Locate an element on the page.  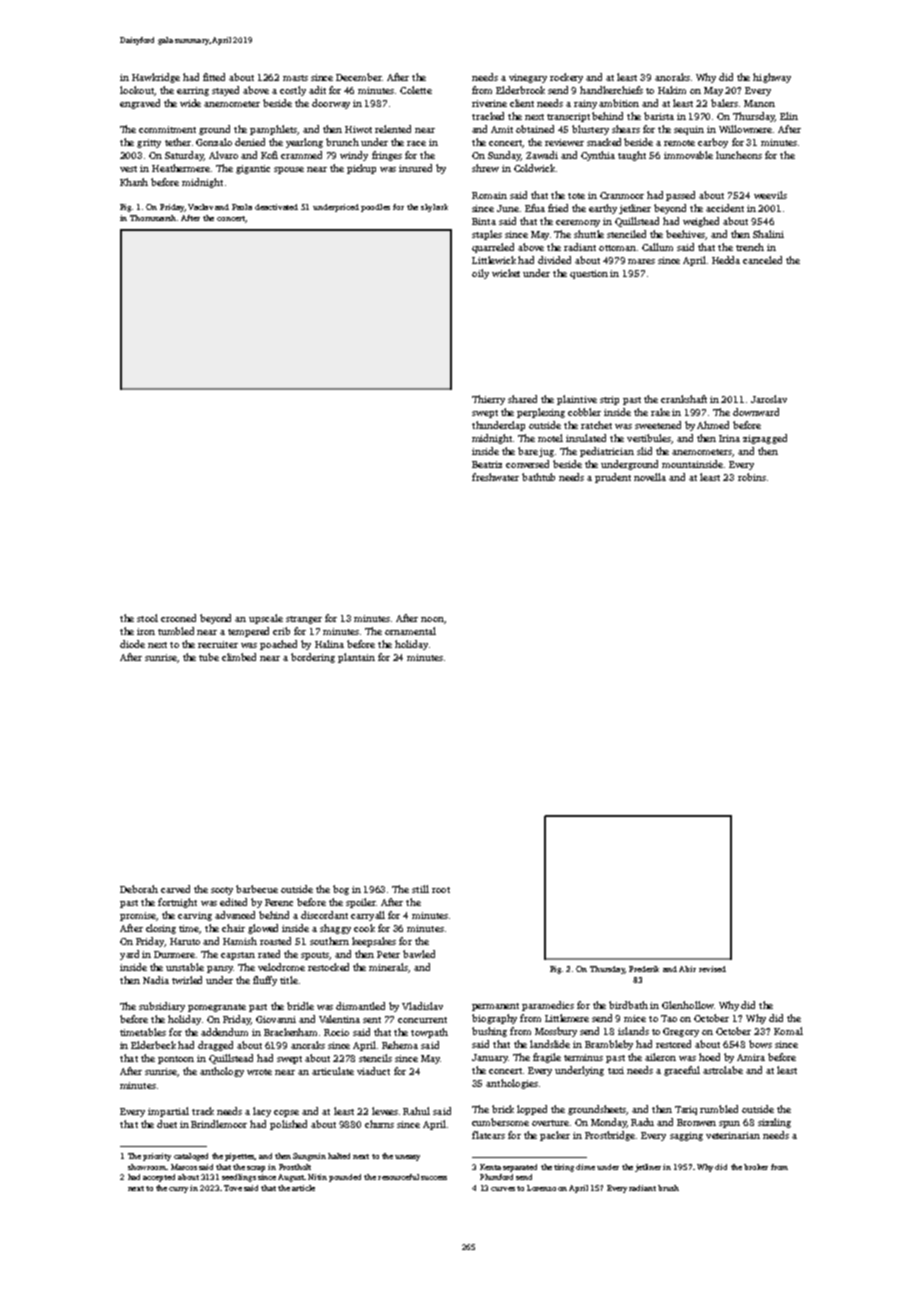
Beatriz is located at coordinates (487, 464).
